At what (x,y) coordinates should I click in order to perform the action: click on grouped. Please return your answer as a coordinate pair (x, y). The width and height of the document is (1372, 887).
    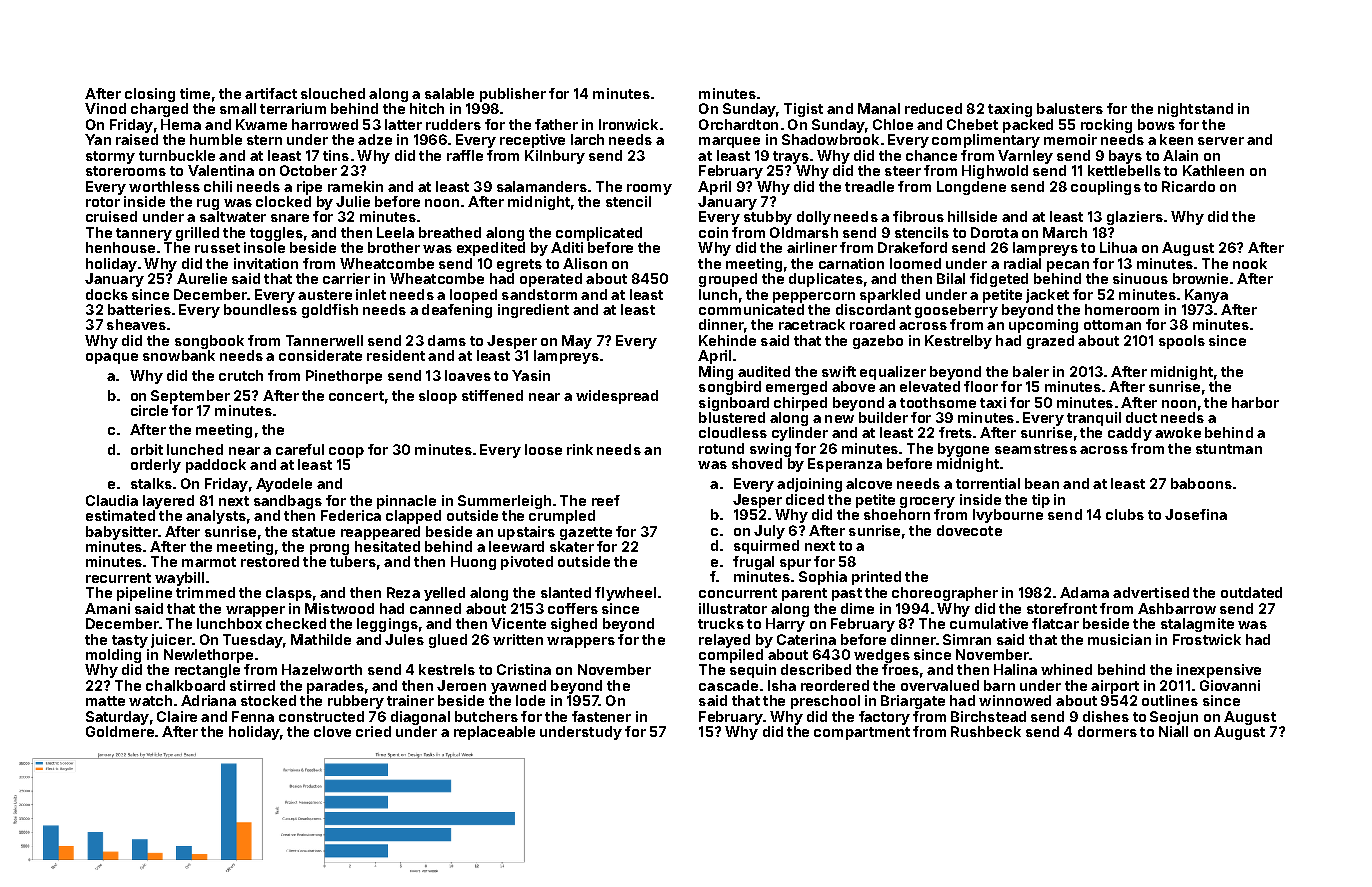
    Looking at the image, I should click on (728, 280).
